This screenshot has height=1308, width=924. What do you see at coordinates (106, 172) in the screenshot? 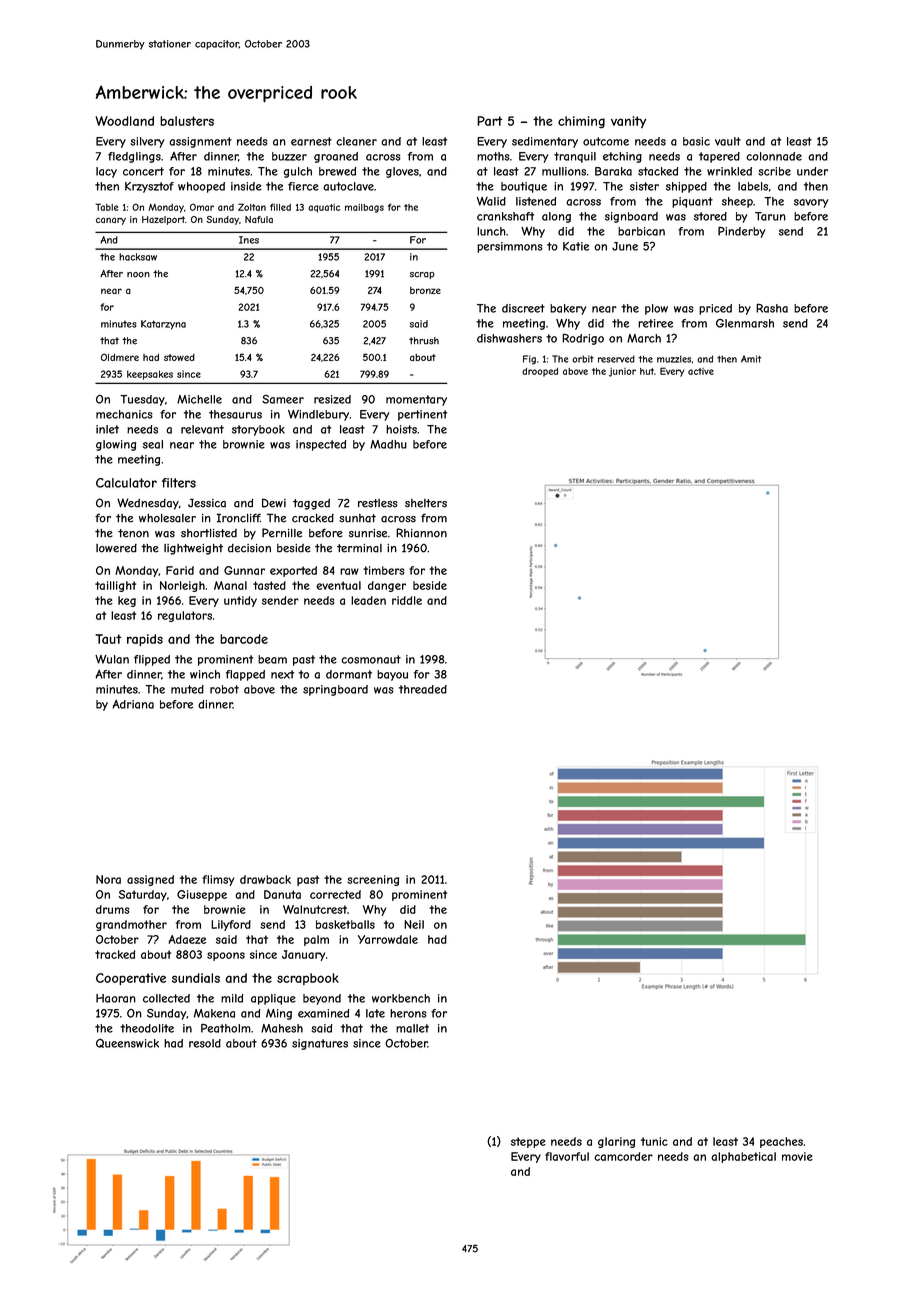
I see `lacy` at bounding box center [106, 172].
